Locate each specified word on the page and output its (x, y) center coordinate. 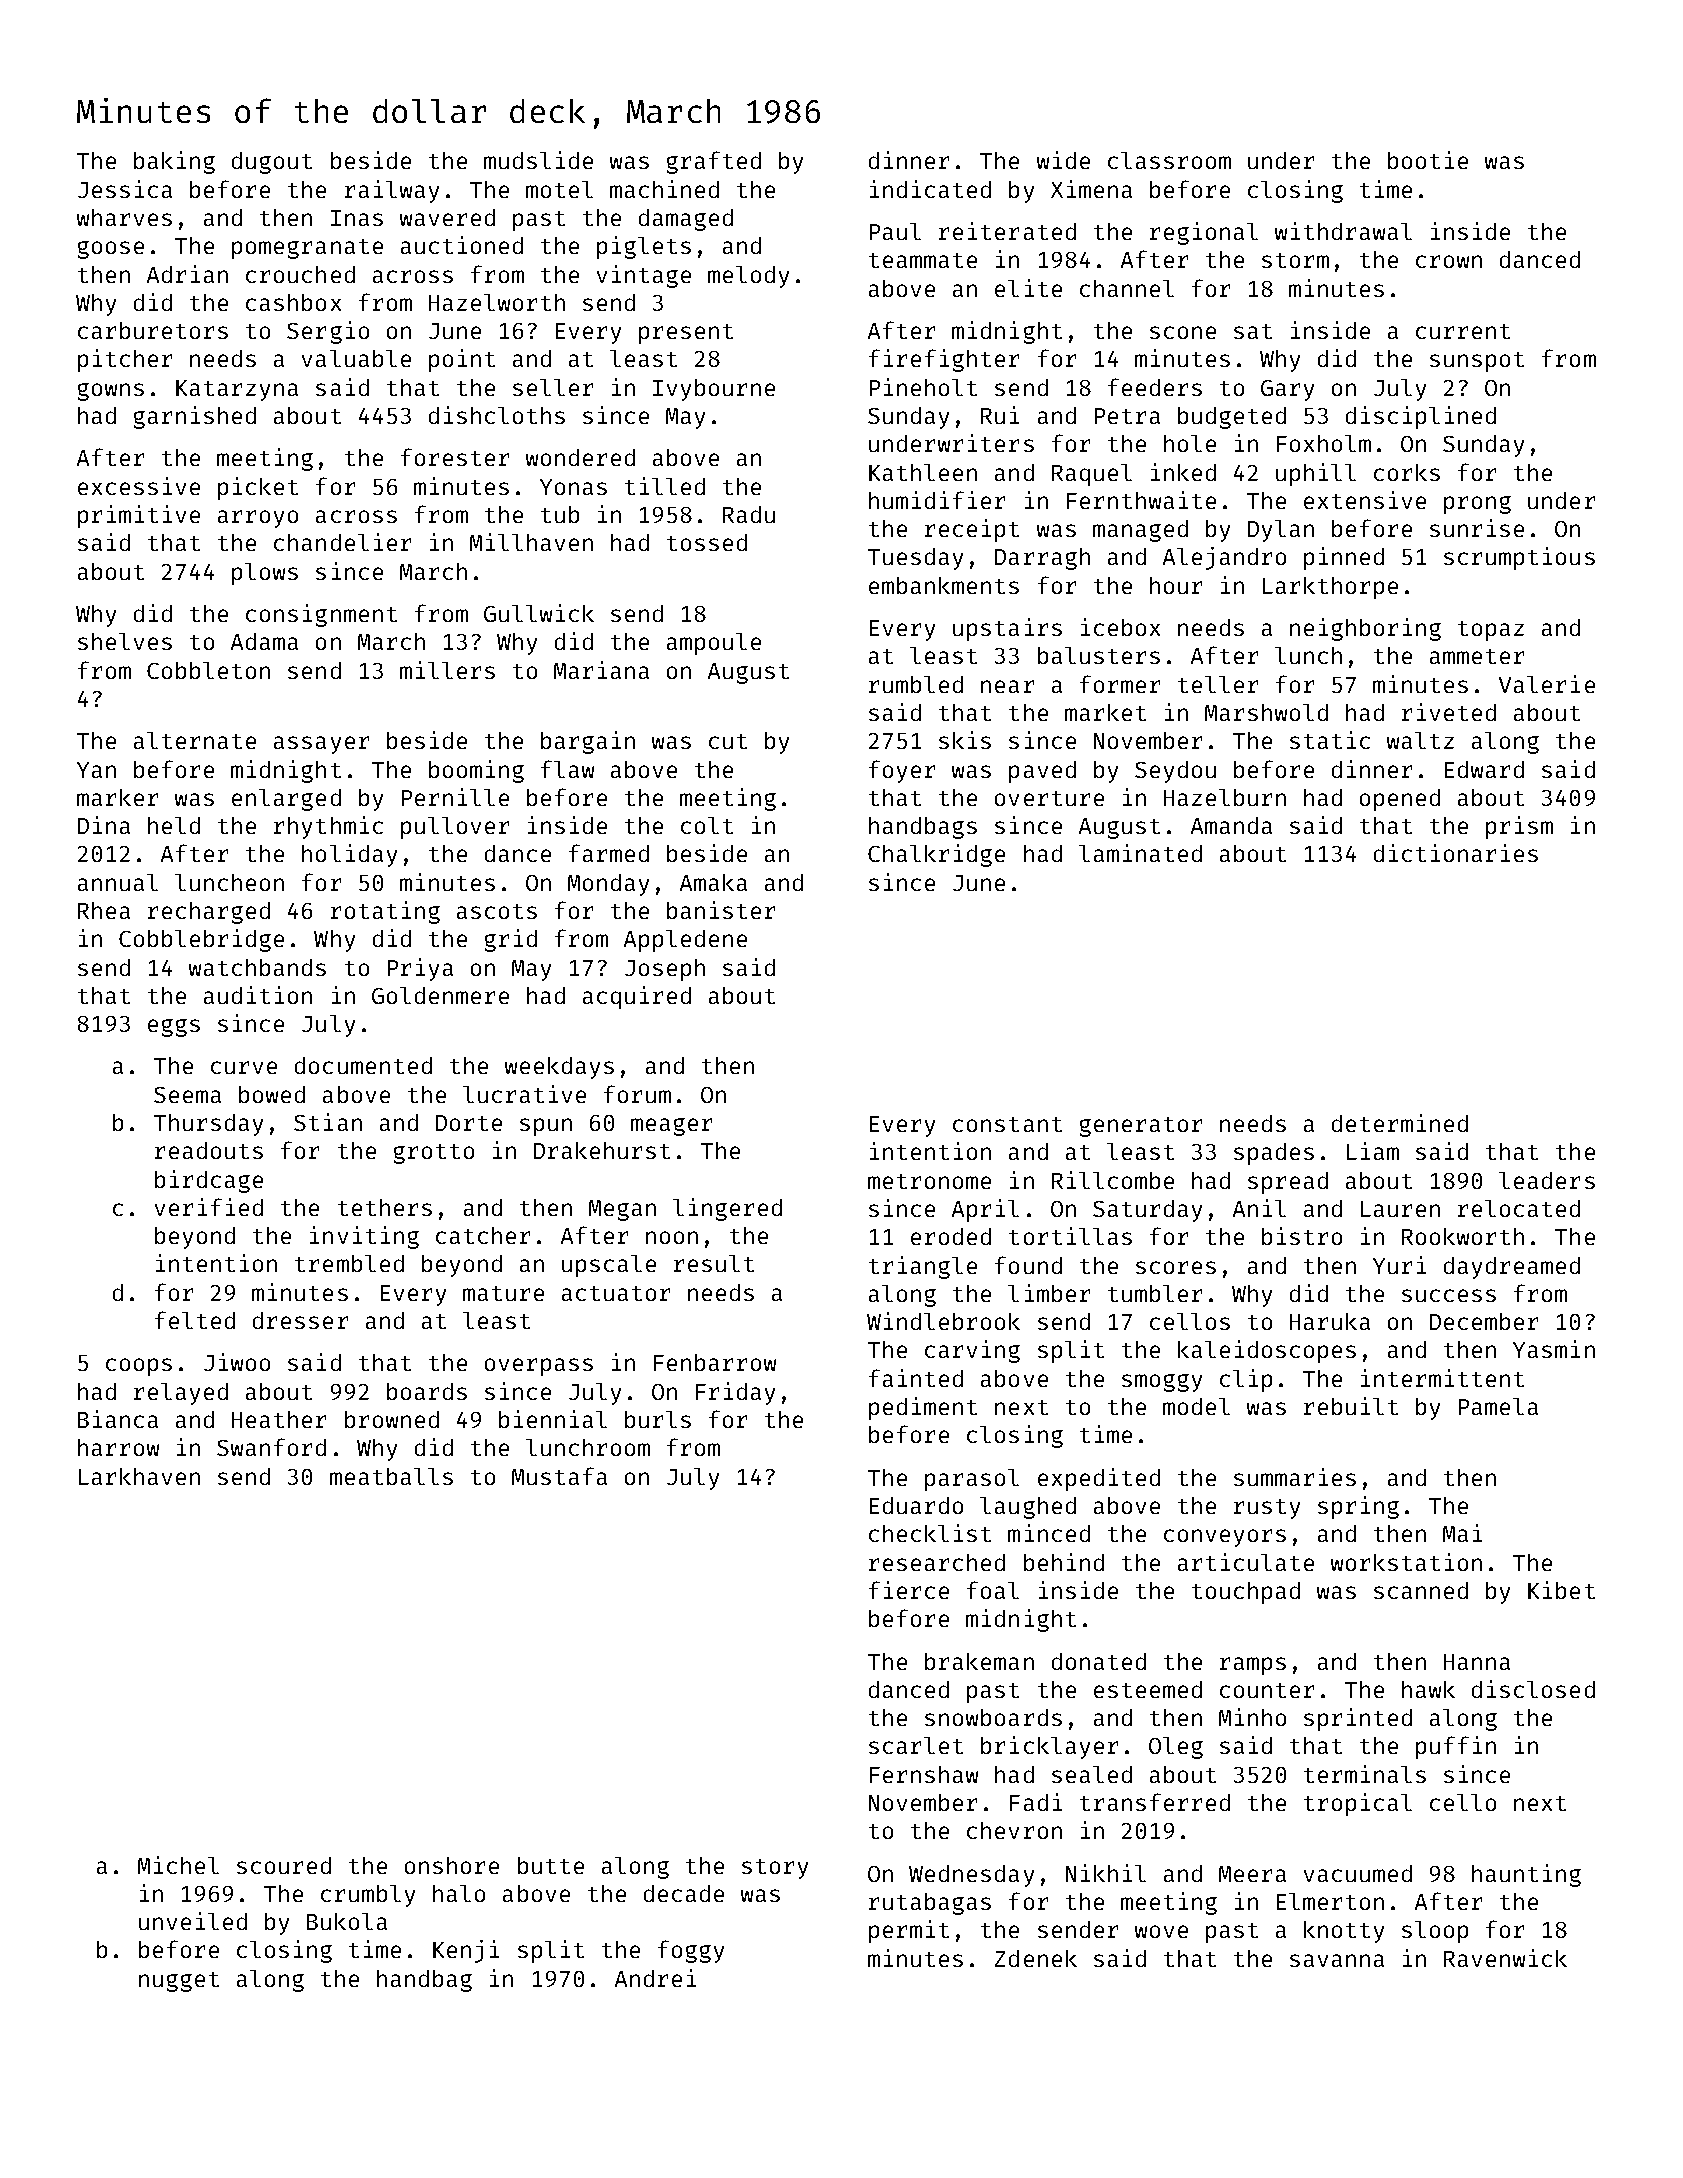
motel (559, 189)
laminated (1140, 853)
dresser (300, 1320)
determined (1400, 1123)
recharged (209, 913)
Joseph (665, 970)
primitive (139, 516)
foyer (902, 771)
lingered (727, 1209)
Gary (1287, 390)
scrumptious (1519, 558)
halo (459, 1893)
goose (111, 250)
